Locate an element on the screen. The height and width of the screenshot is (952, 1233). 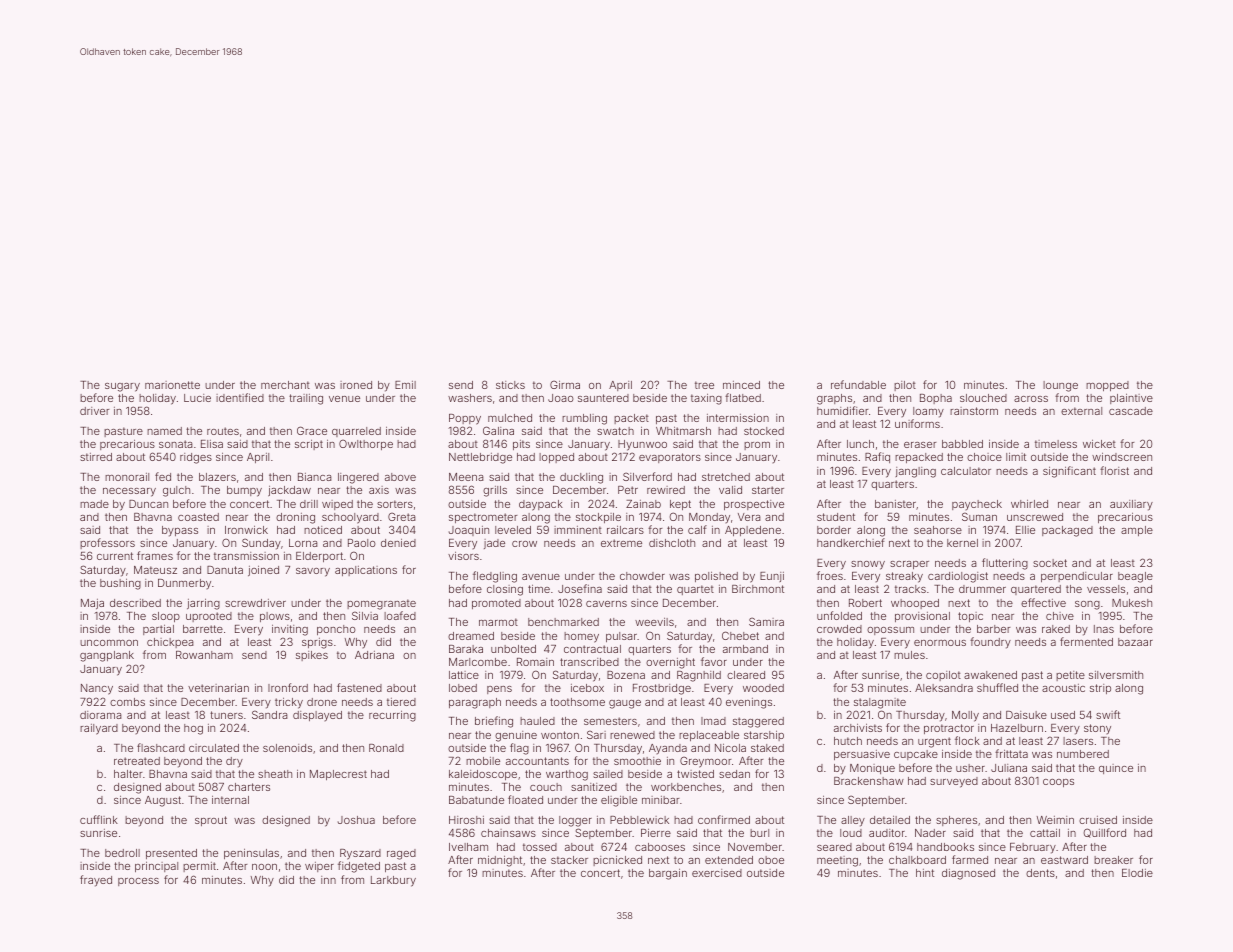
Elderport is located at coordinates (319, 557).
